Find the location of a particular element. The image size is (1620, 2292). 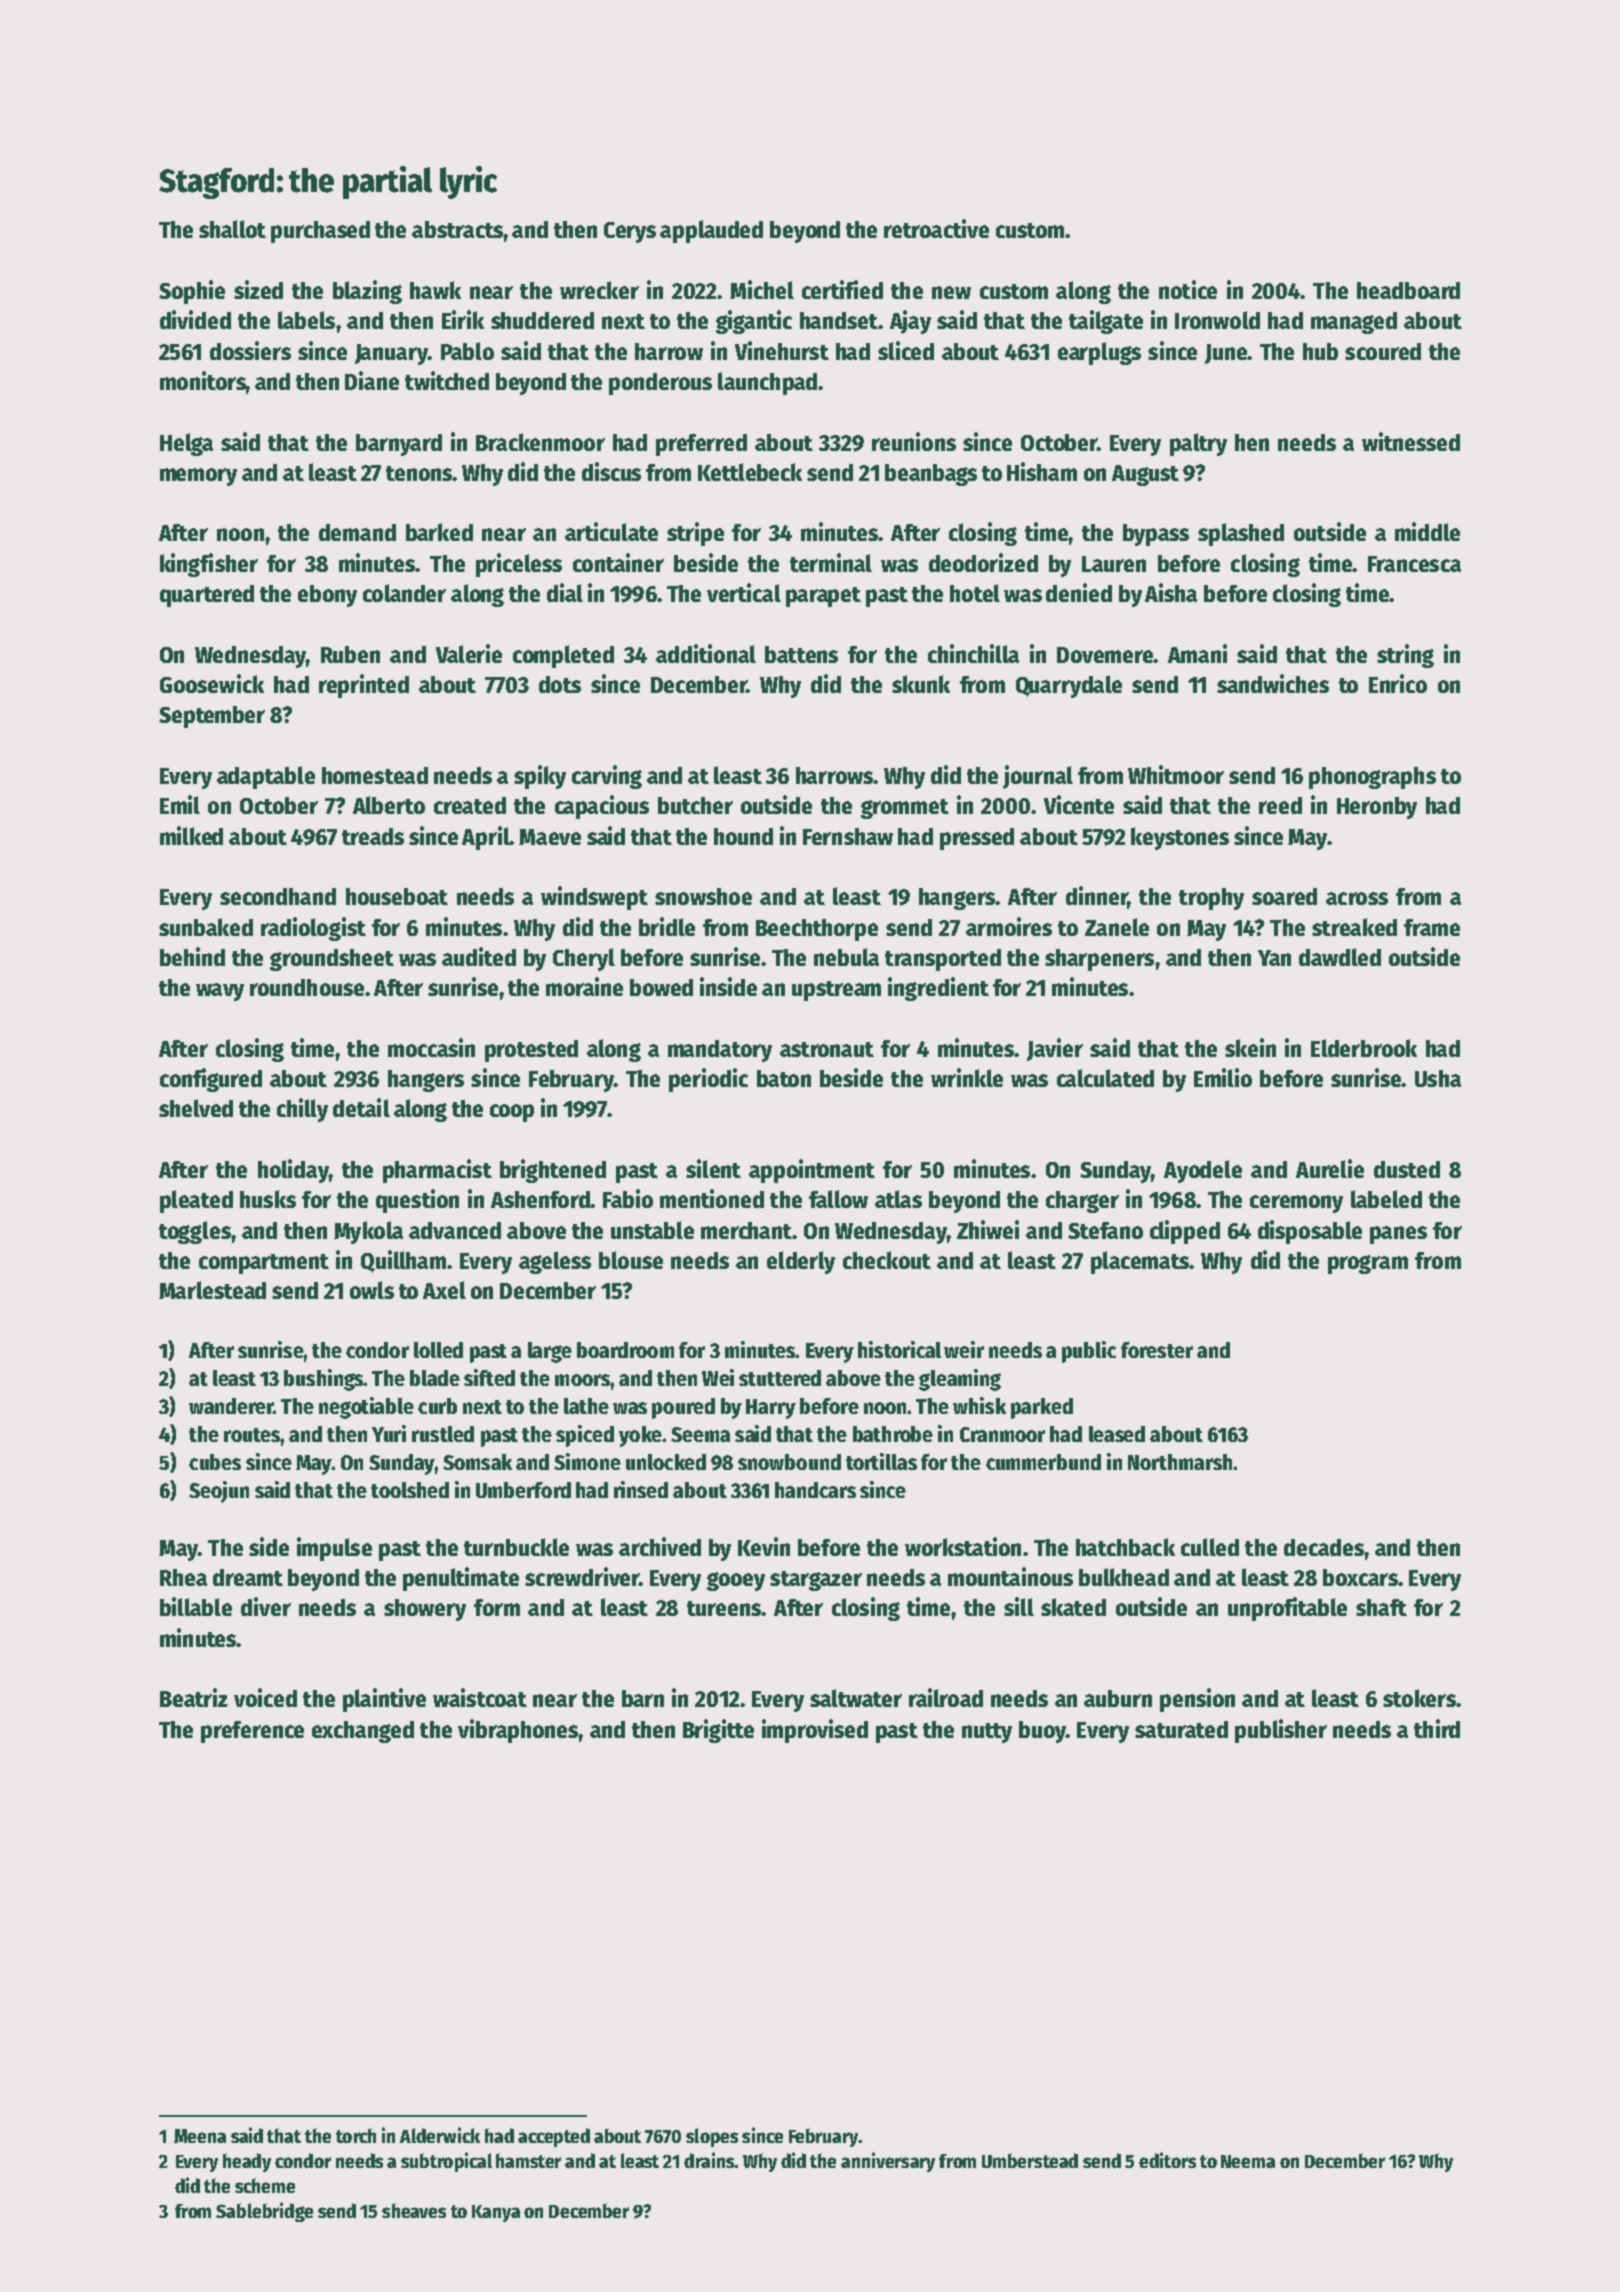

saltwater is located at coordinates (856, 1698).
